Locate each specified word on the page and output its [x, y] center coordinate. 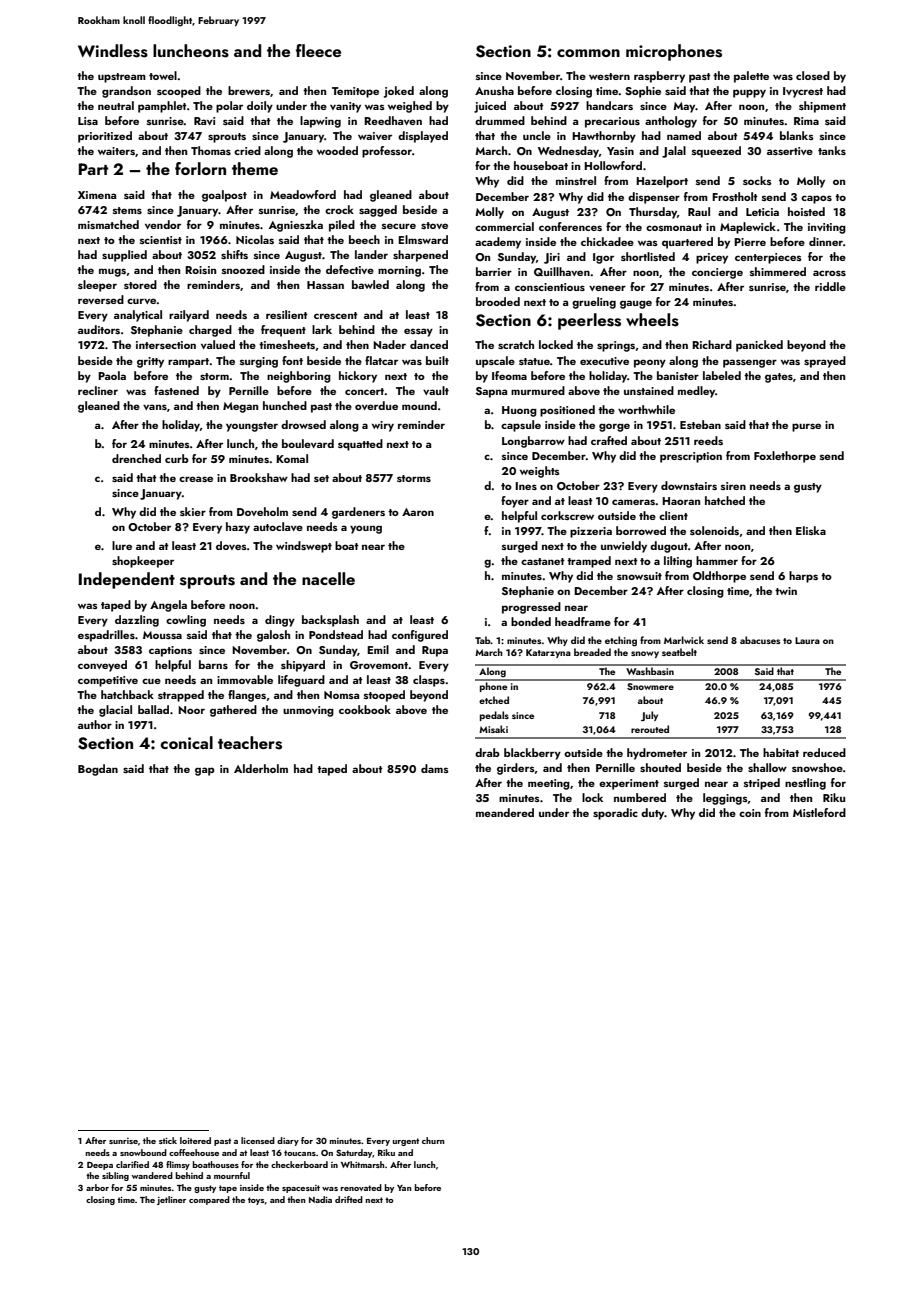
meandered [505, 812]
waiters [116, 151]
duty [653, 814]
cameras [634, 502]
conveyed [102, 666]
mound [419, 405]
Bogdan [98, 770]
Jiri [552, 258]
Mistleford [819, 812]
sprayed [825, 362]
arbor [97, 1187]
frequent [283, 331]
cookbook [365, 709]
